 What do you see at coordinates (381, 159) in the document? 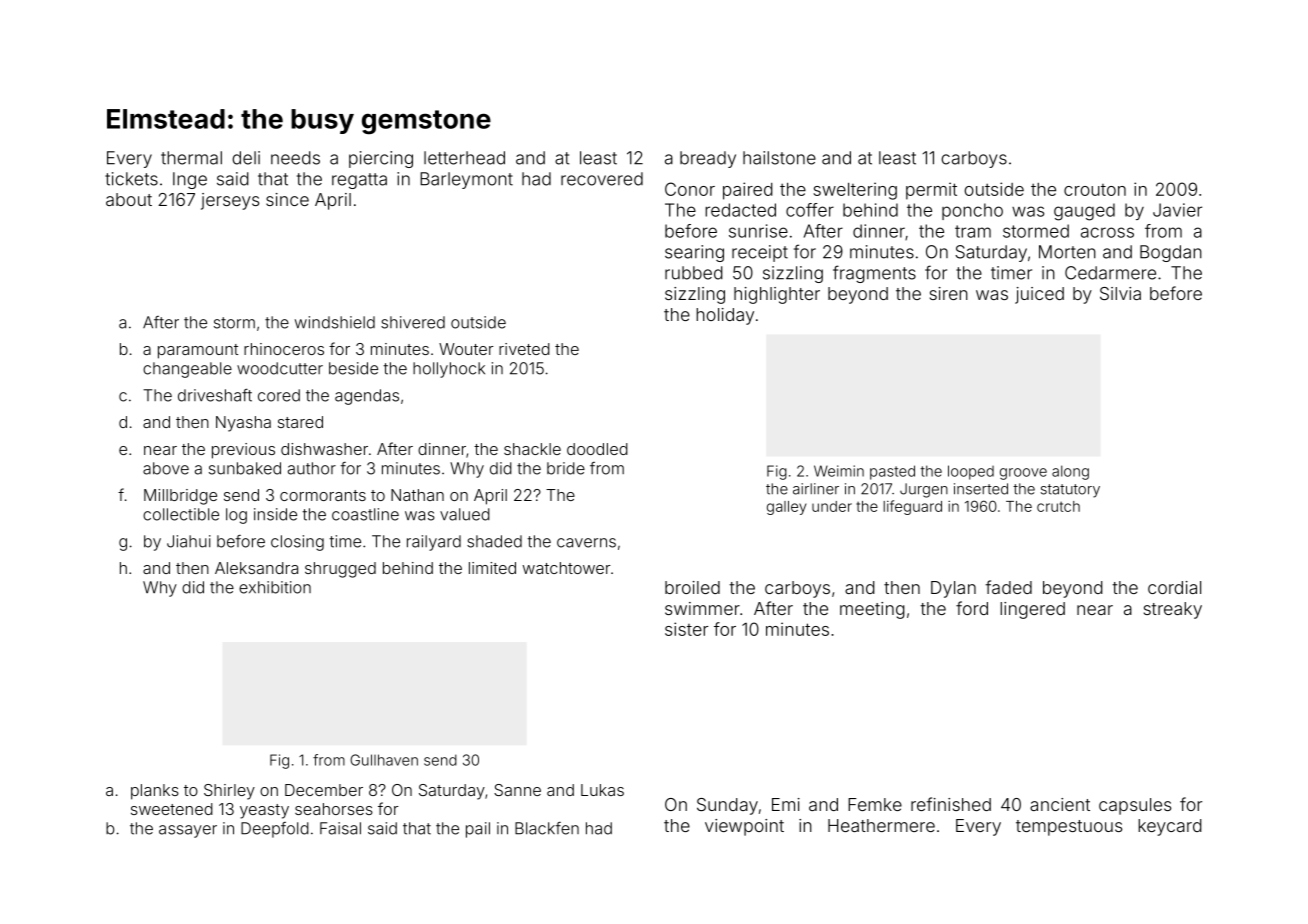
I see `piercing` at bounding box center [381, 159].
